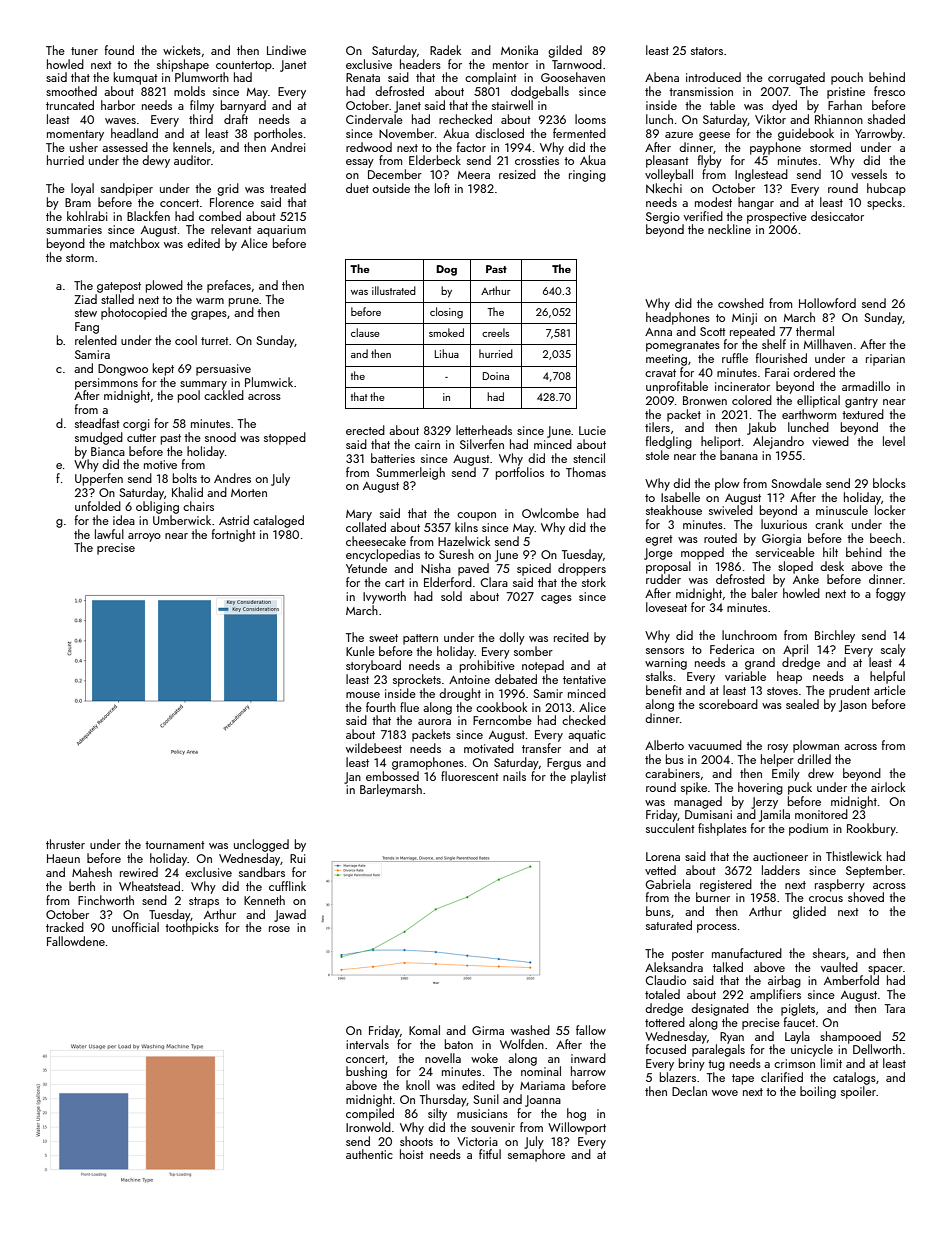  What do you see at coordinates (889, 91) in the screenshot?
I see `fresco` at bounding box center [889, 91].
